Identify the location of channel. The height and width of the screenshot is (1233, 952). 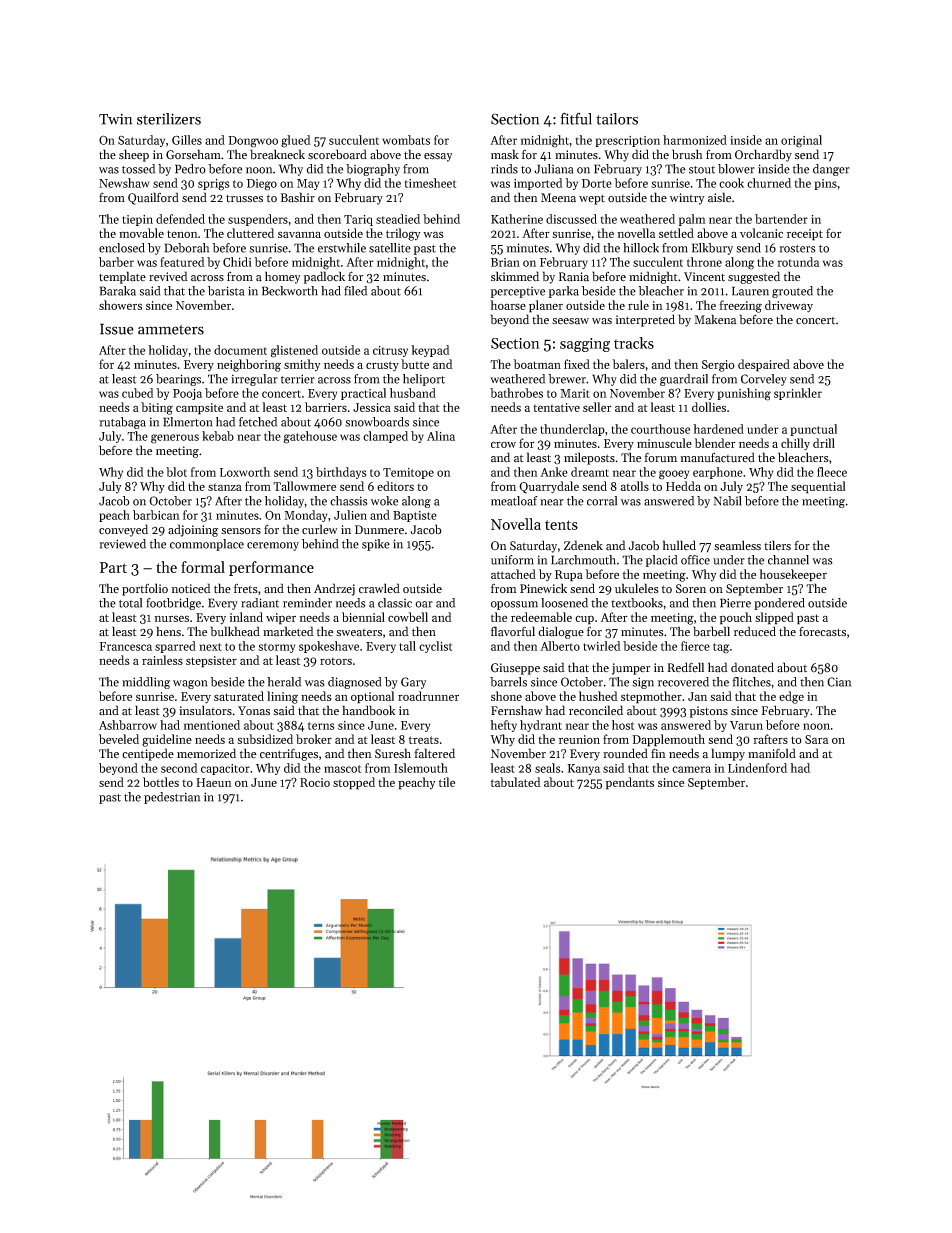
(788, 560).
